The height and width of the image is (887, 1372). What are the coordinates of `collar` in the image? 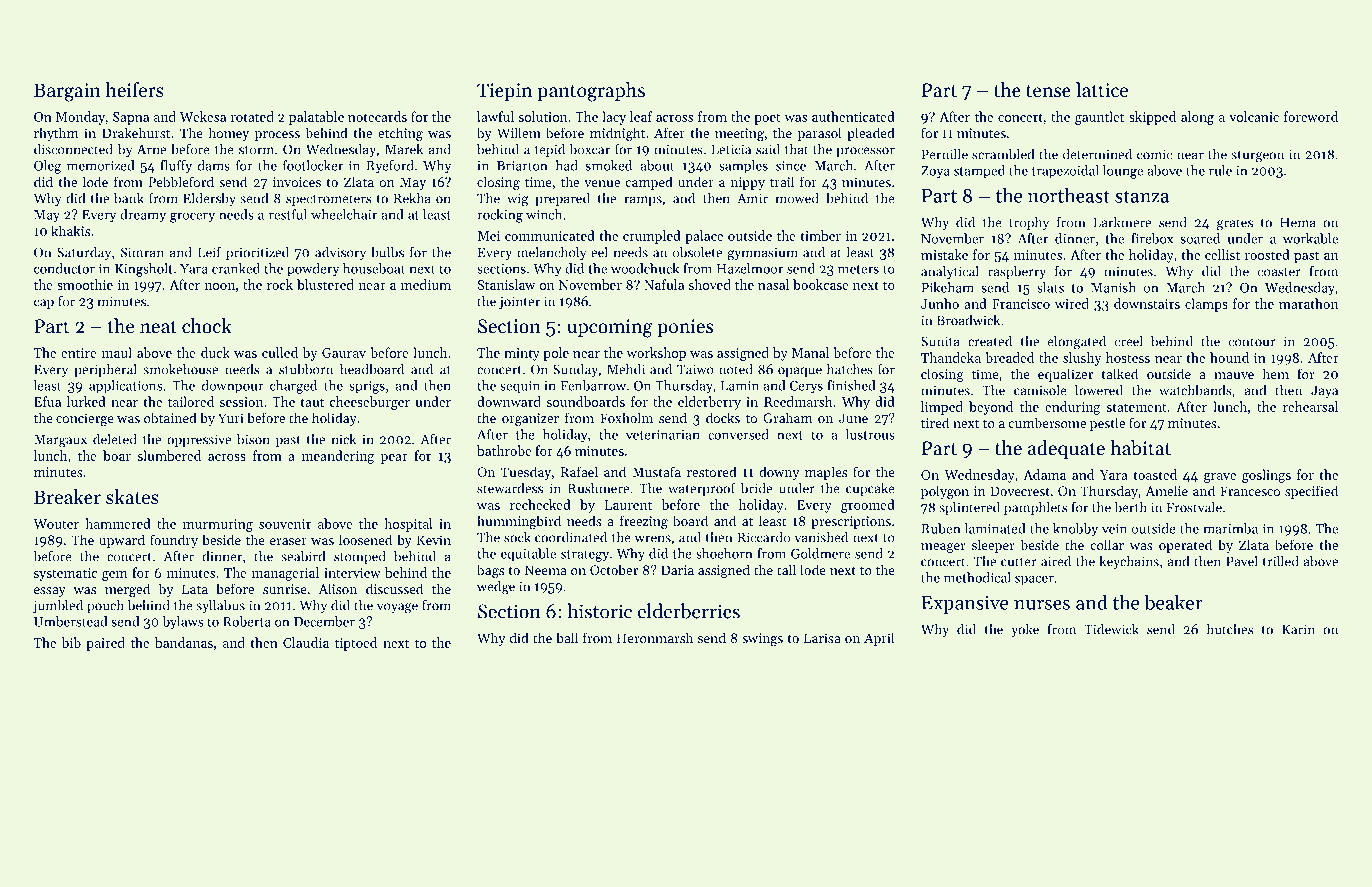 It's located at (1107, 544).
